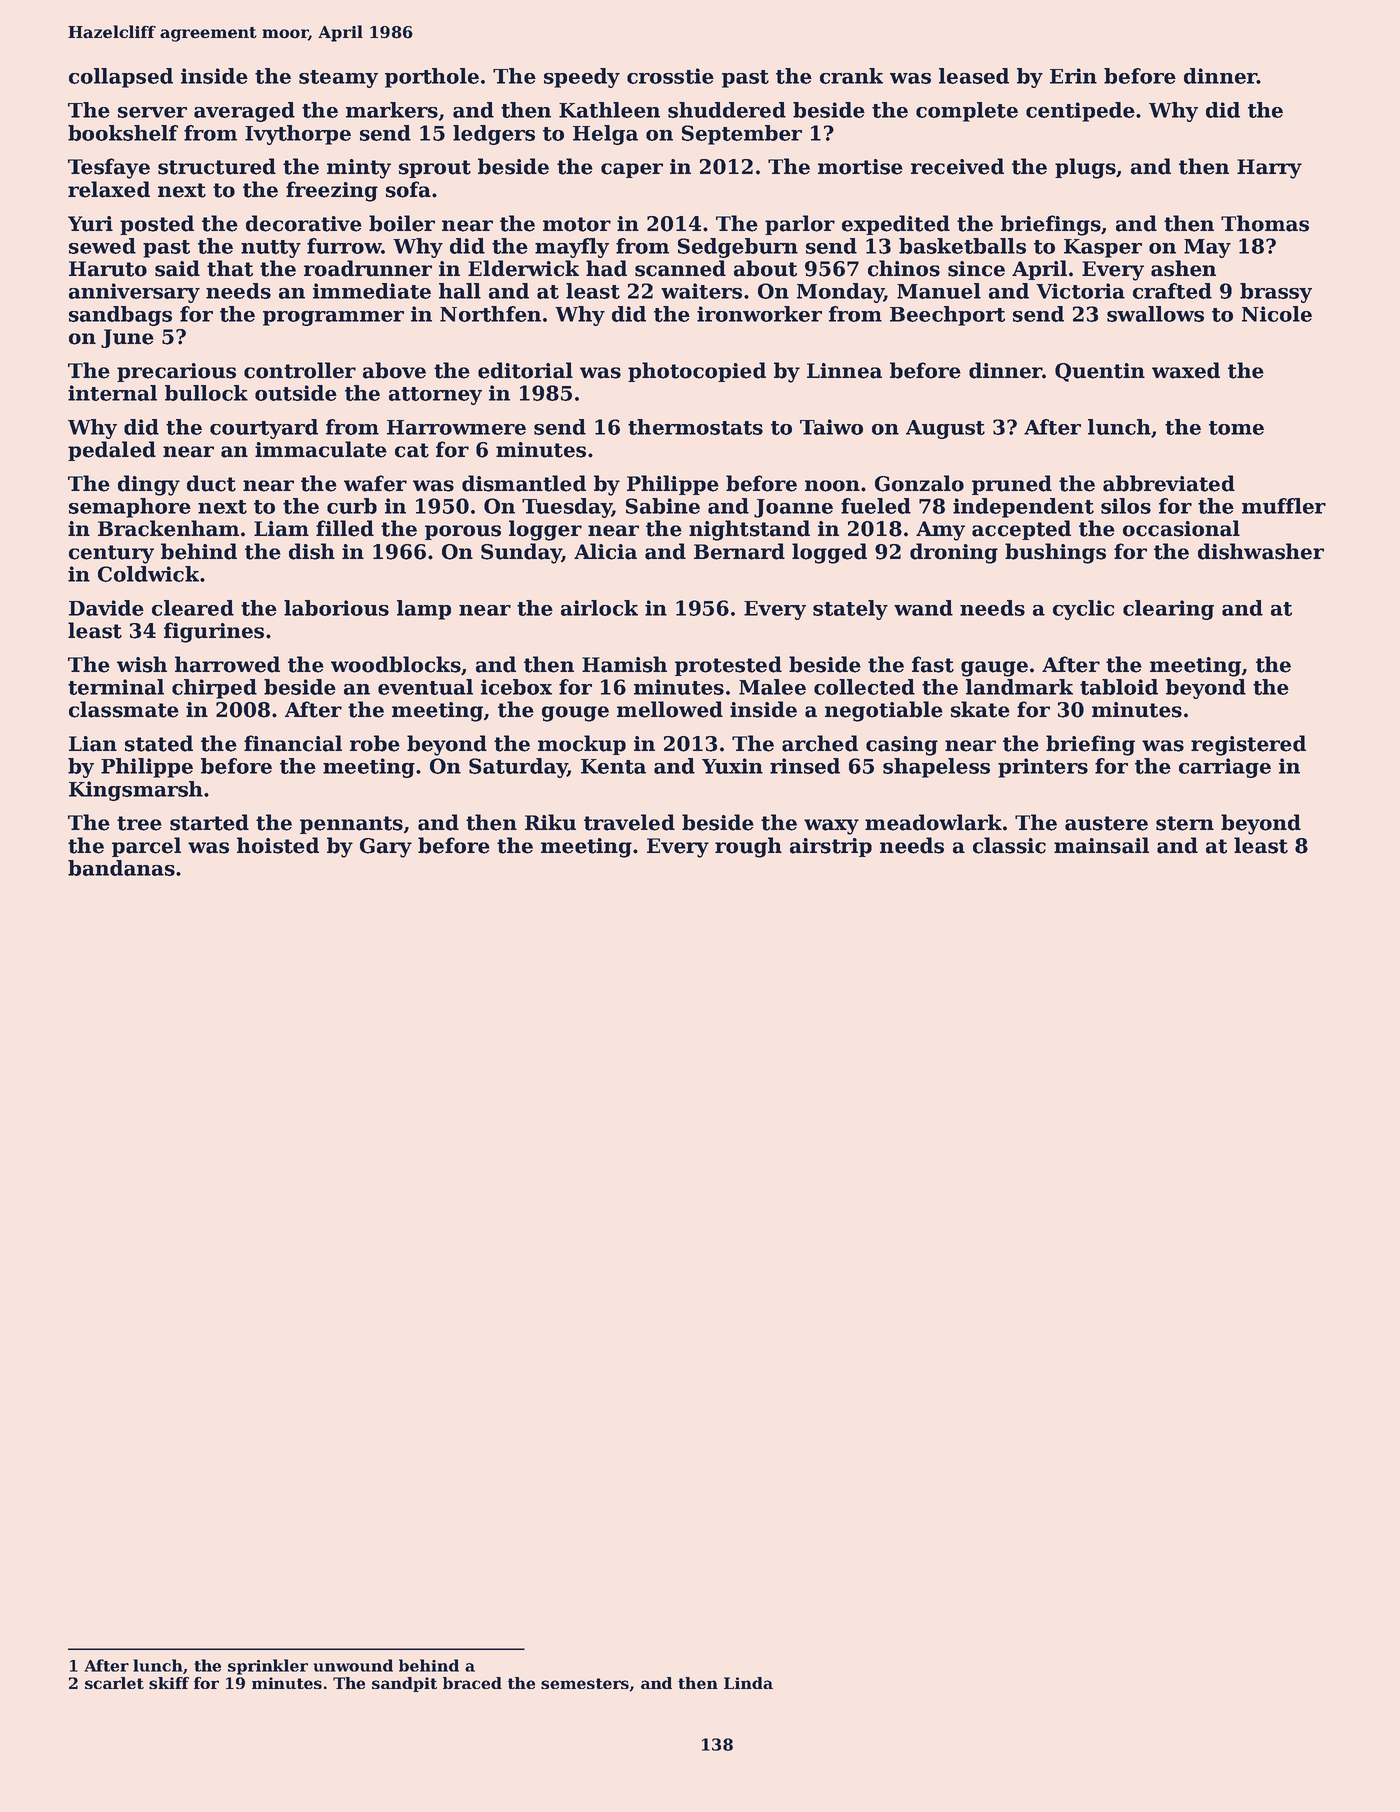 The image size is (1400, 1812). Describe the element at coordinates (748, 1683) in the screenshot. I see `Linda` at that location.
